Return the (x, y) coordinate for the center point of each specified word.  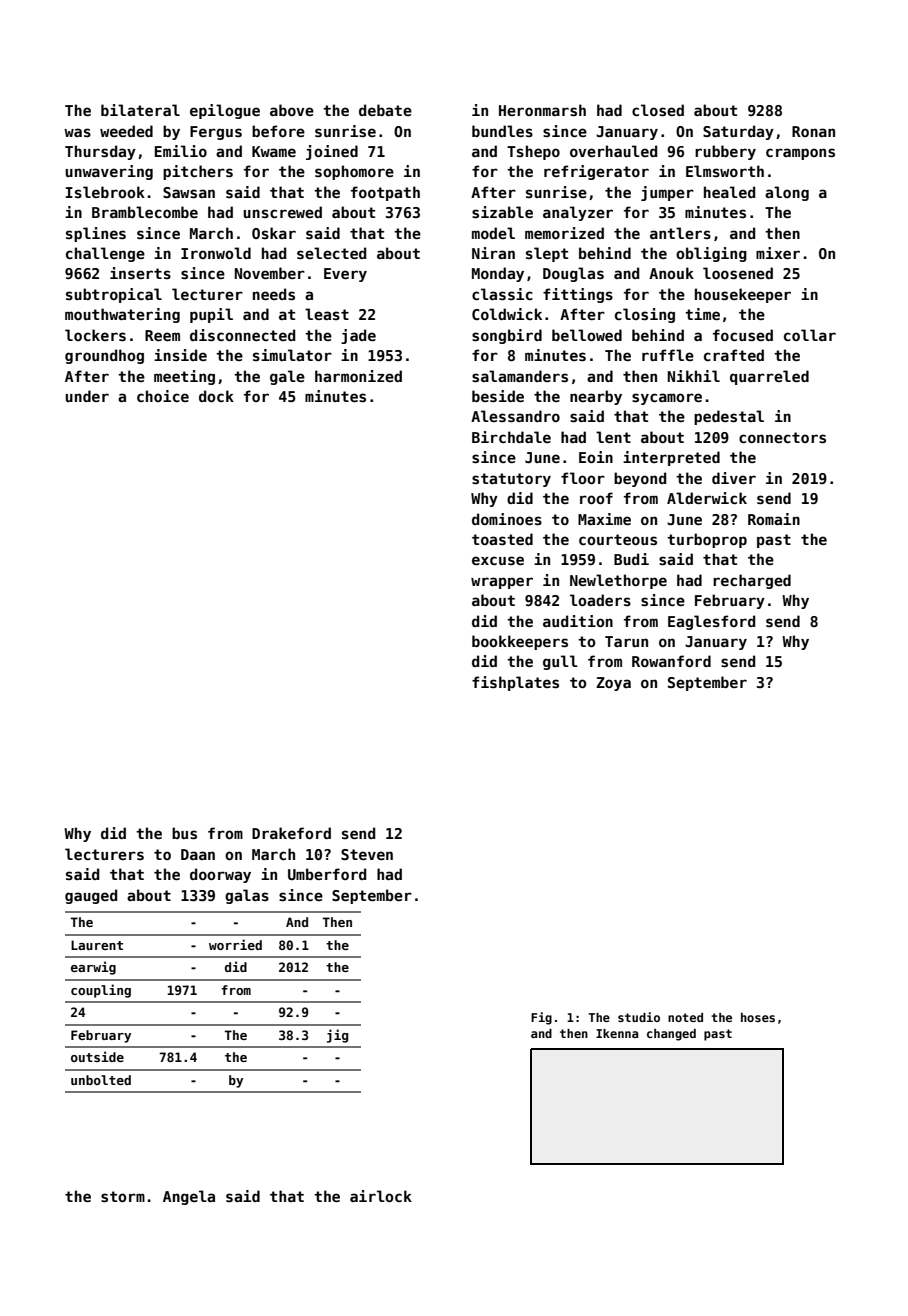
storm (123, 1196)
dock (216, 396)
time (702, 314)
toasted (502, 539)
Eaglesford (711, 622)
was (77, 132)
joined (332, 152)
